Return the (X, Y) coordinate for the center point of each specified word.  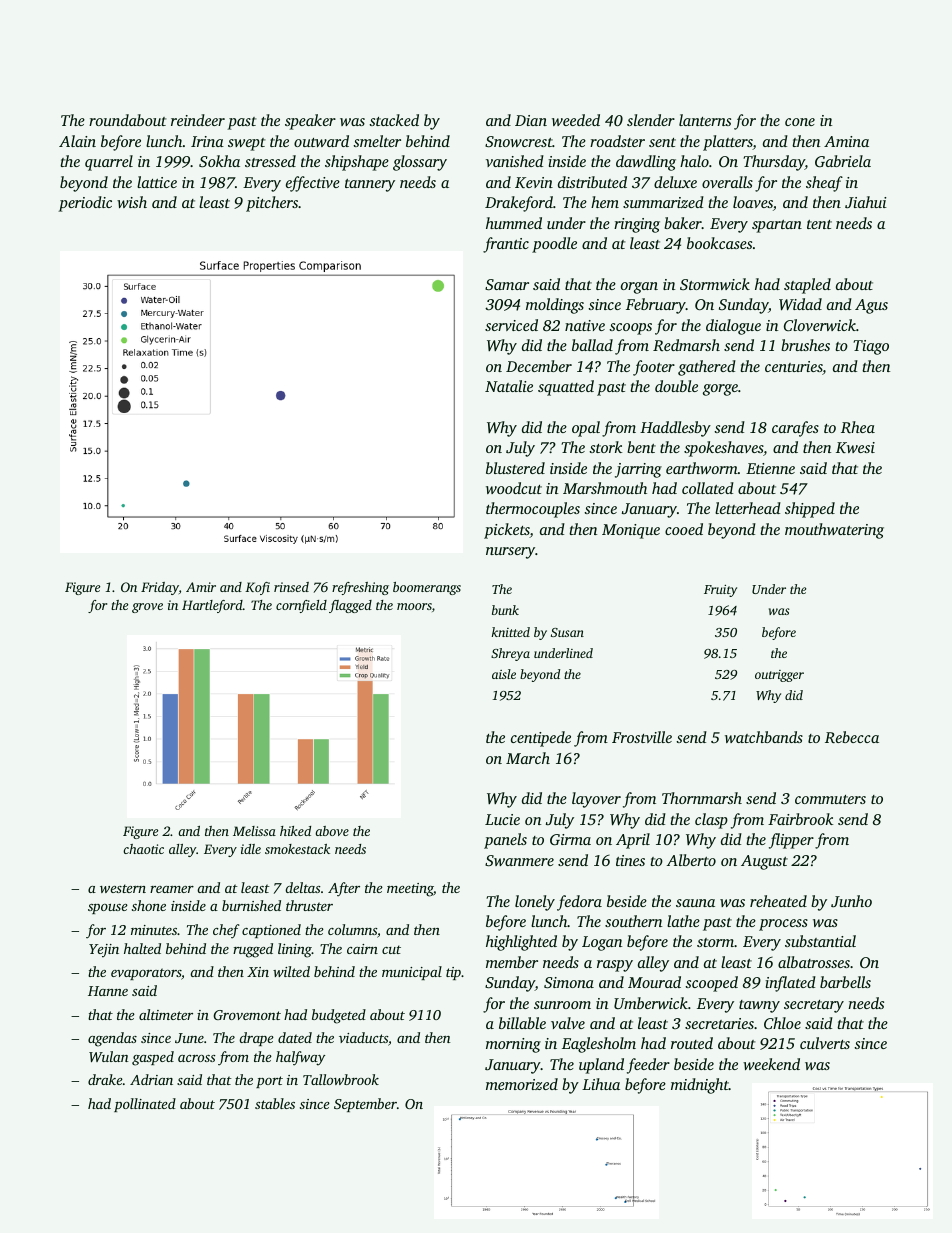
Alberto (691, 860)
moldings (555, 306)
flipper (791, 841)
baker (683, 223)
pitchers (272, 204)
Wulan (109, 1056)
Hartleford (212, 606)
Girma (570, 839)
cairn (362, 949)
